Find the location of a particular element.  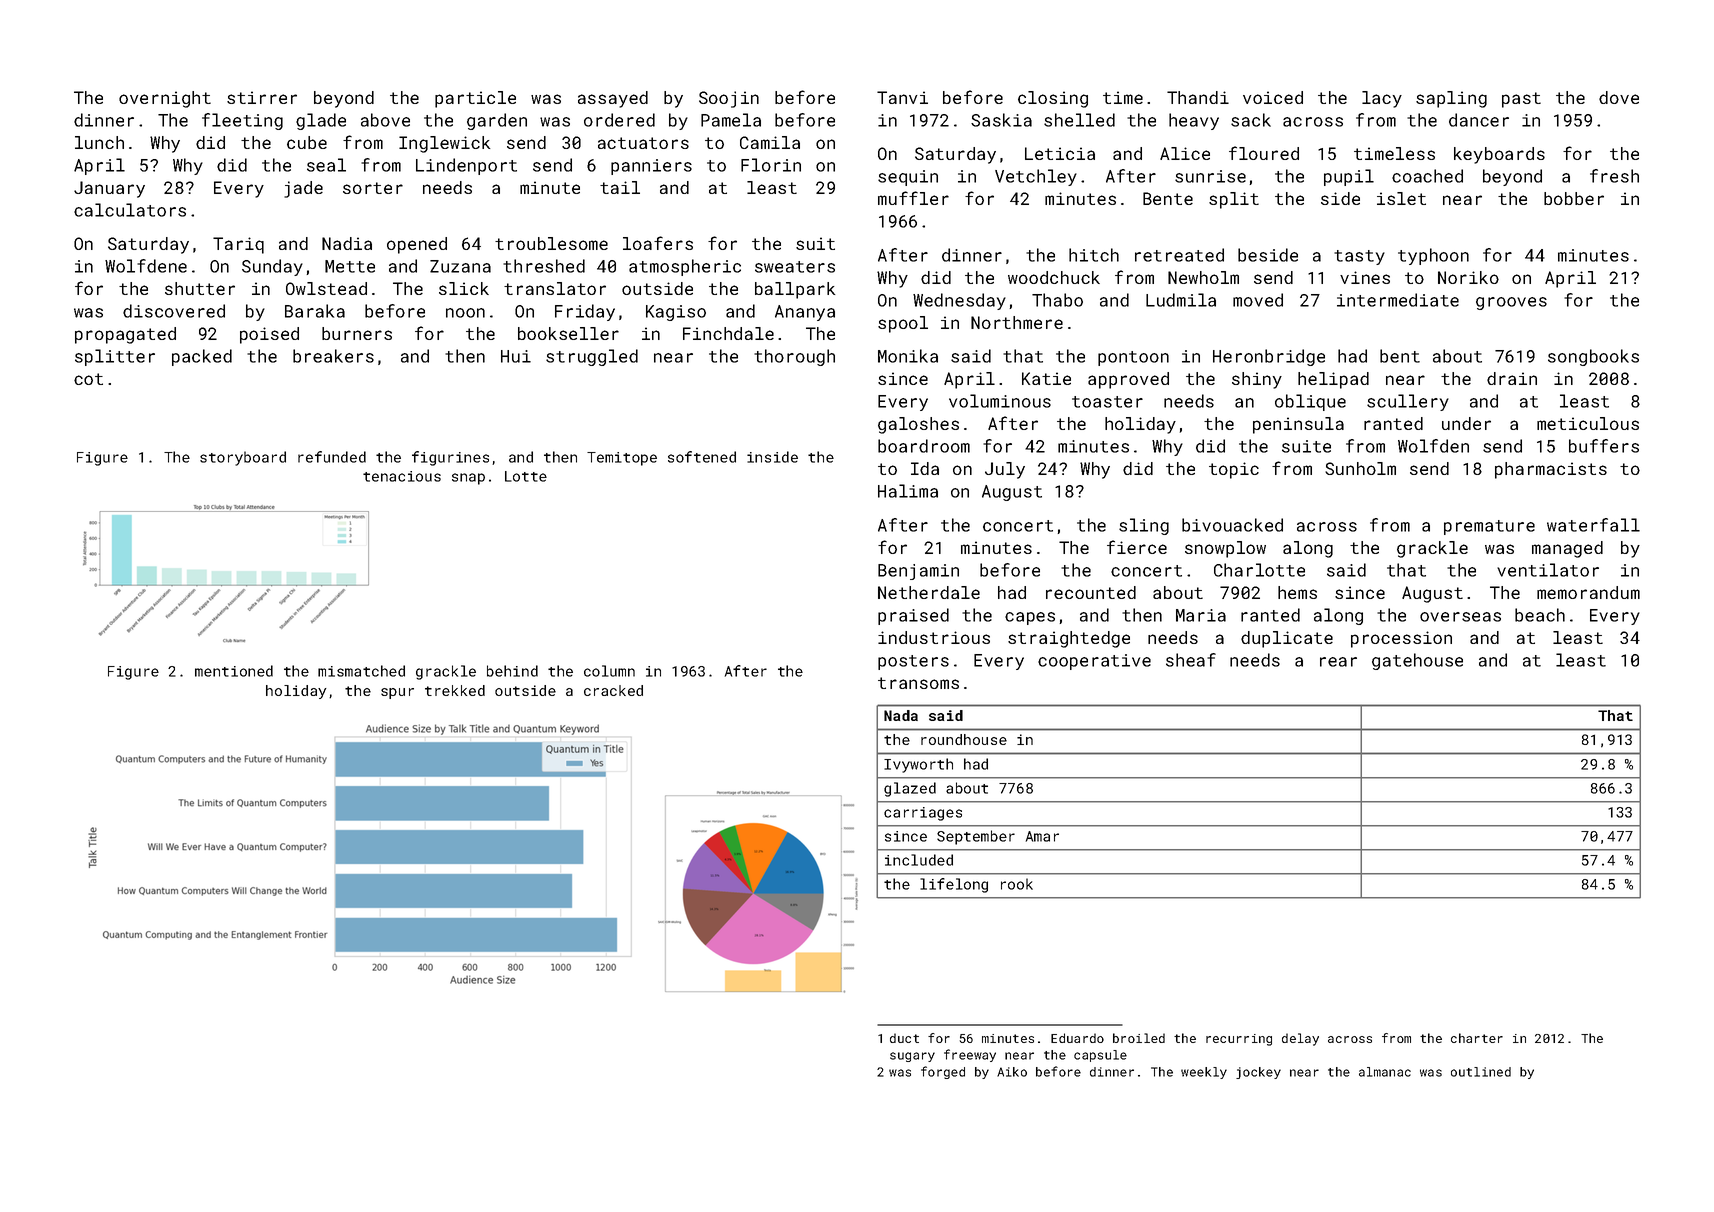

gatehouse is located at coordinates (1417, 661).
